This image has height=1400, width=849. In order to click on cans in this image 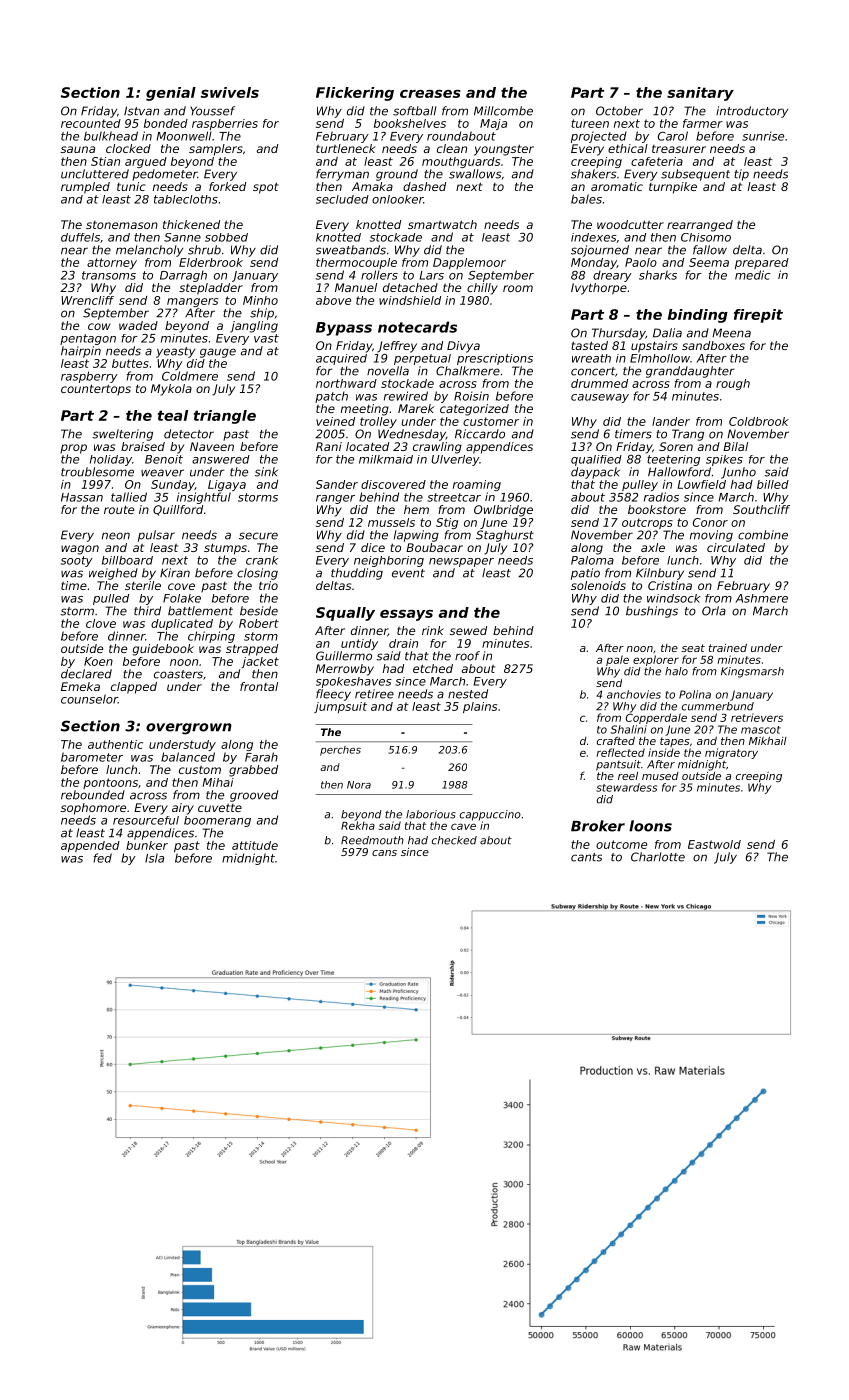, I will do `click(384, 853)`.
